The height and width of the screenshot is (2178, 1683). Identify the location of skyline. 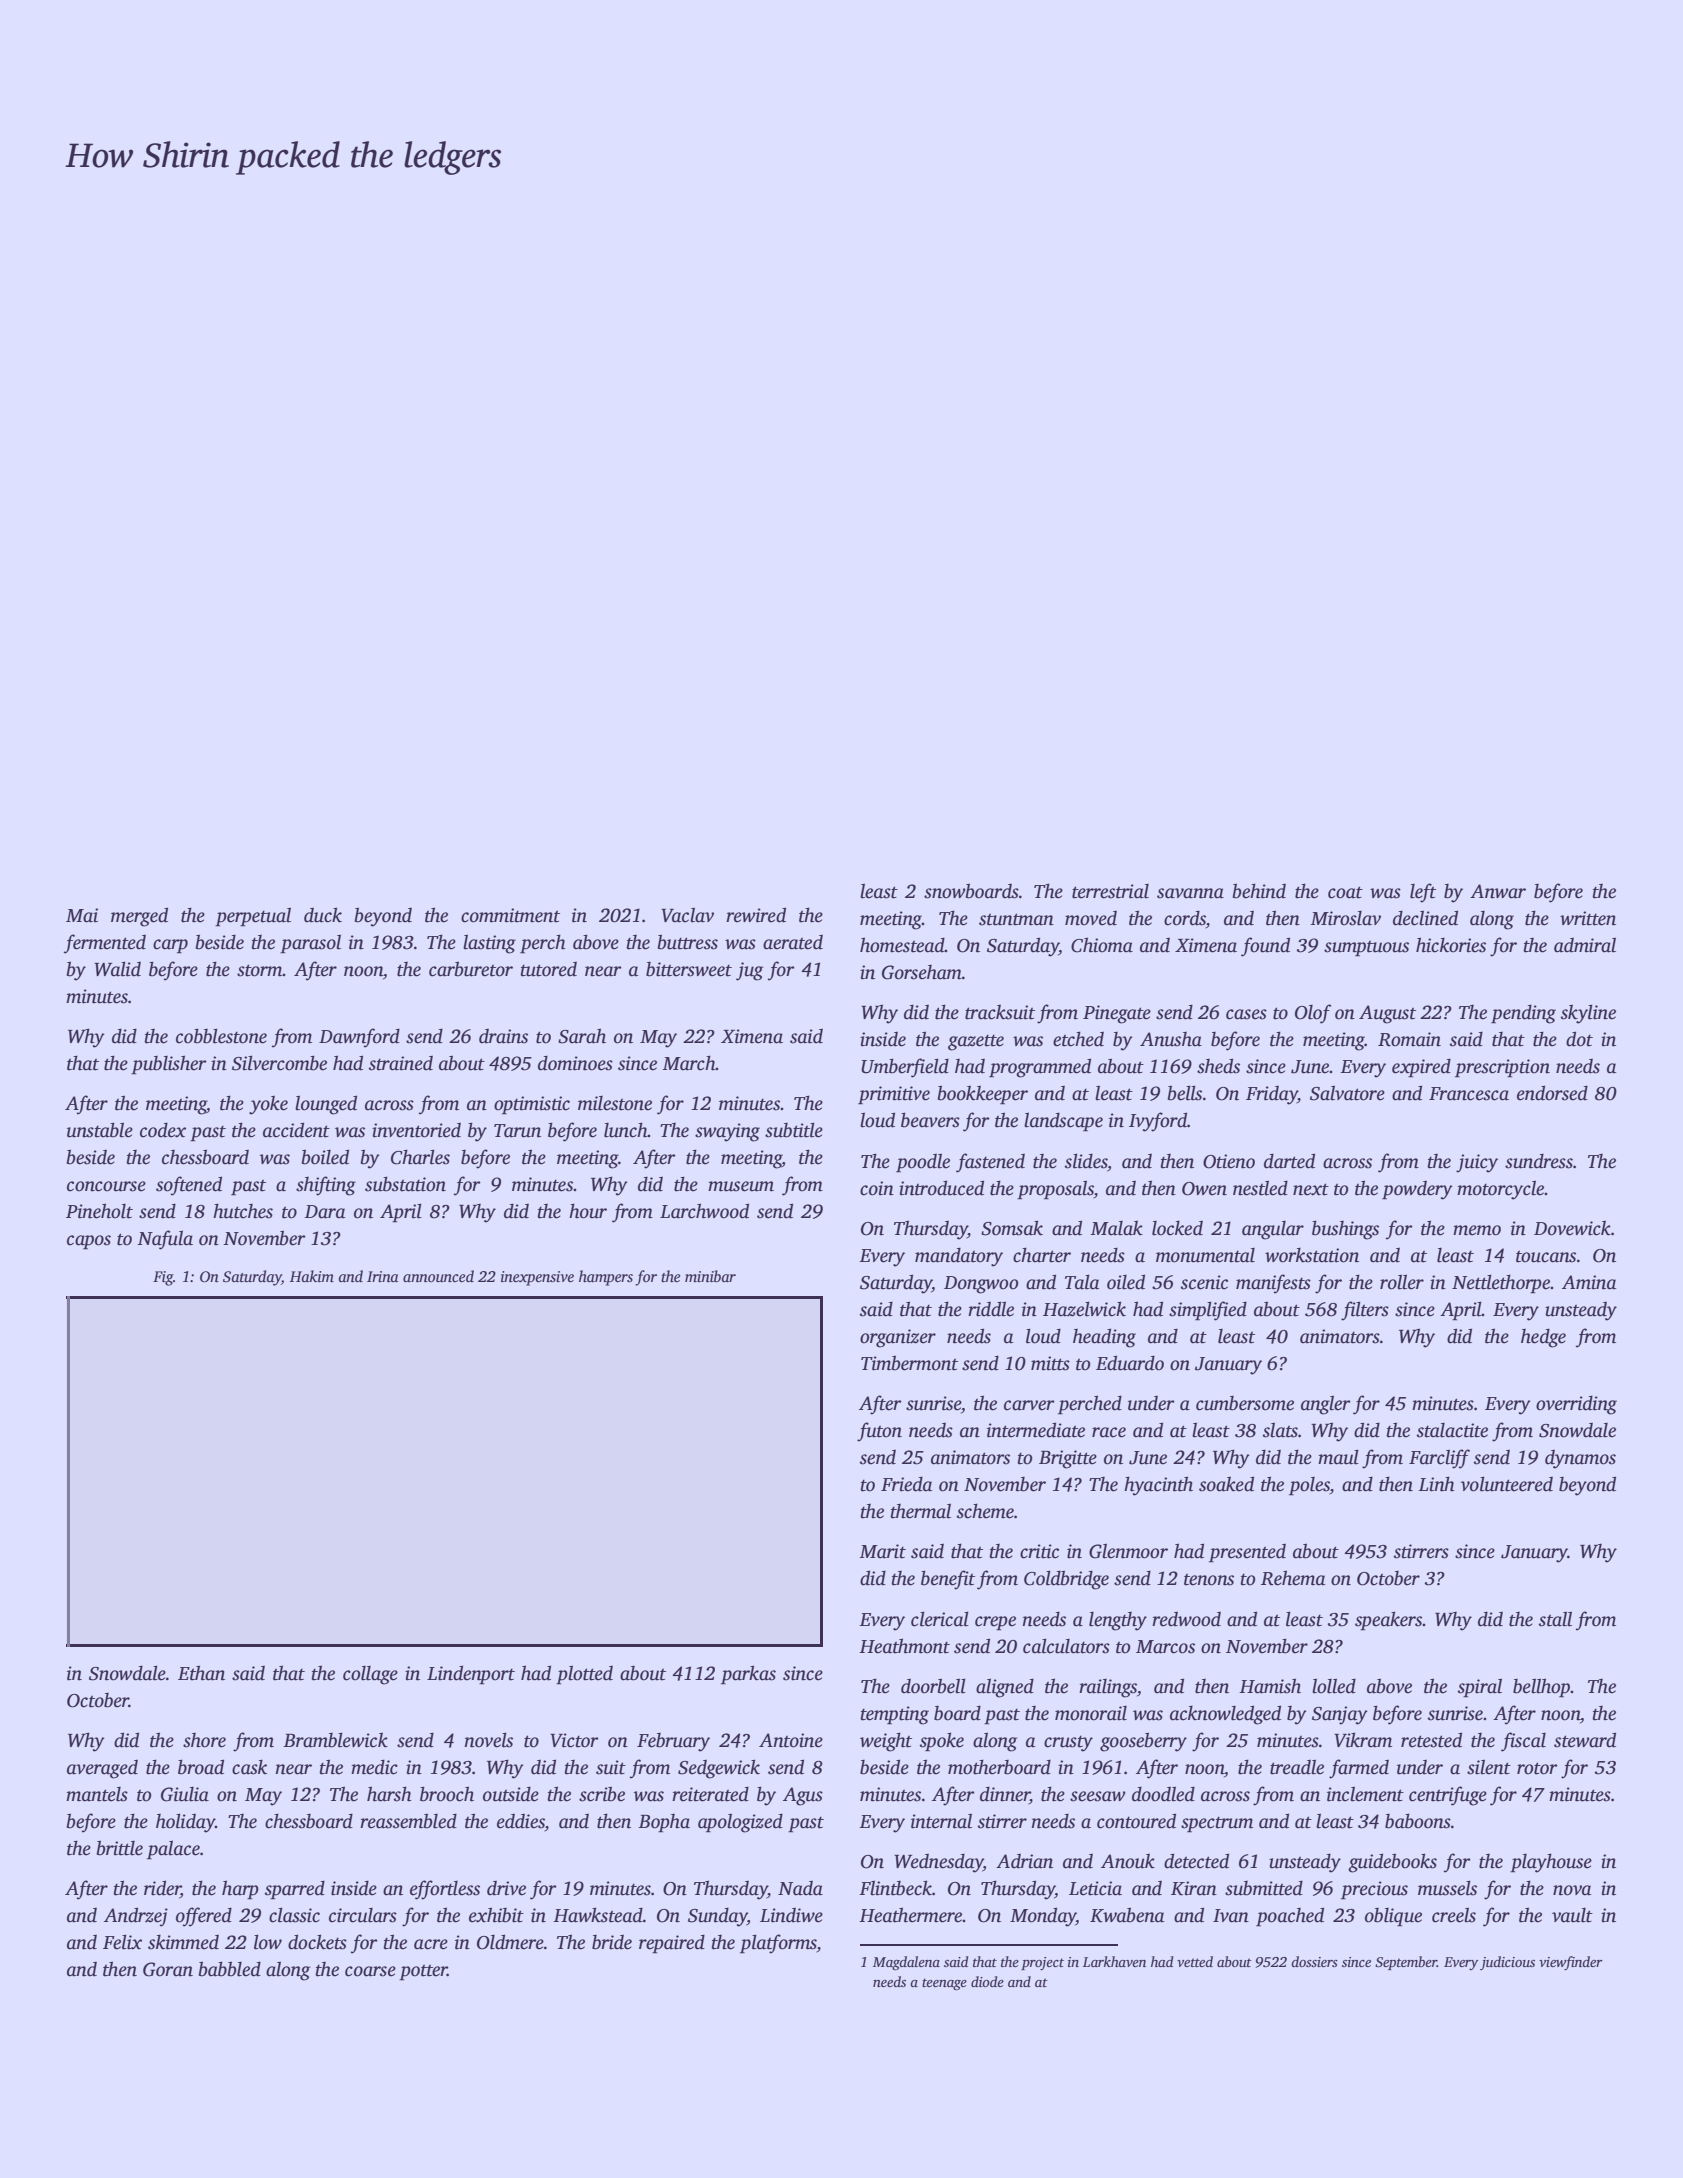
(1588, 1014).
